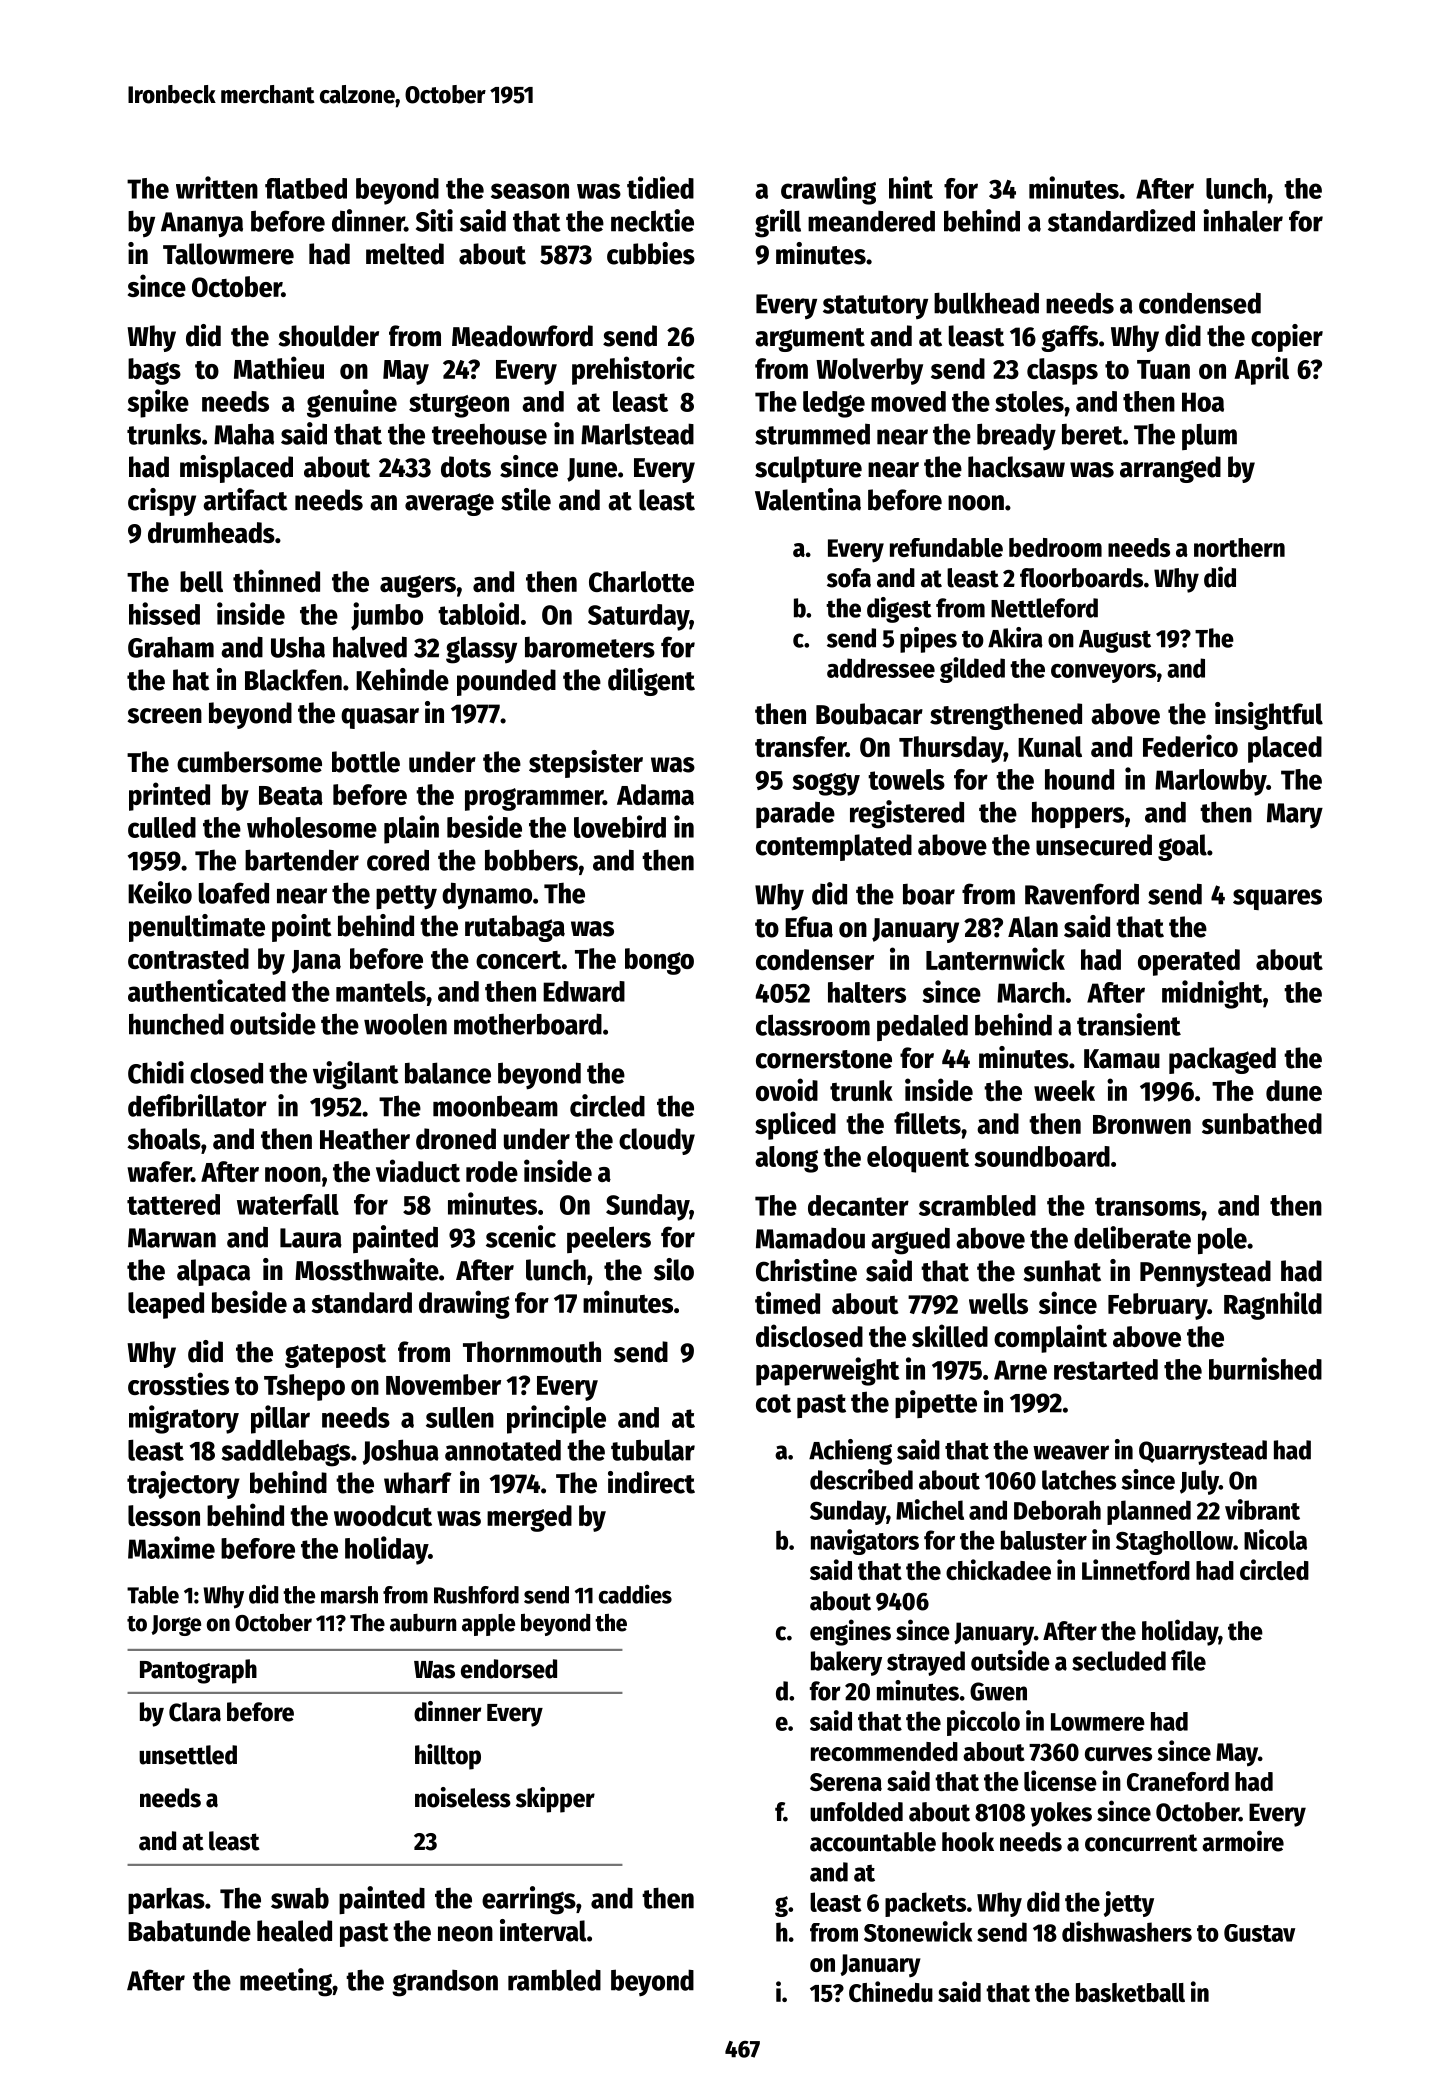 This page has width=1450, height=2100. I want to click on recommended, so click(884, 1751).
